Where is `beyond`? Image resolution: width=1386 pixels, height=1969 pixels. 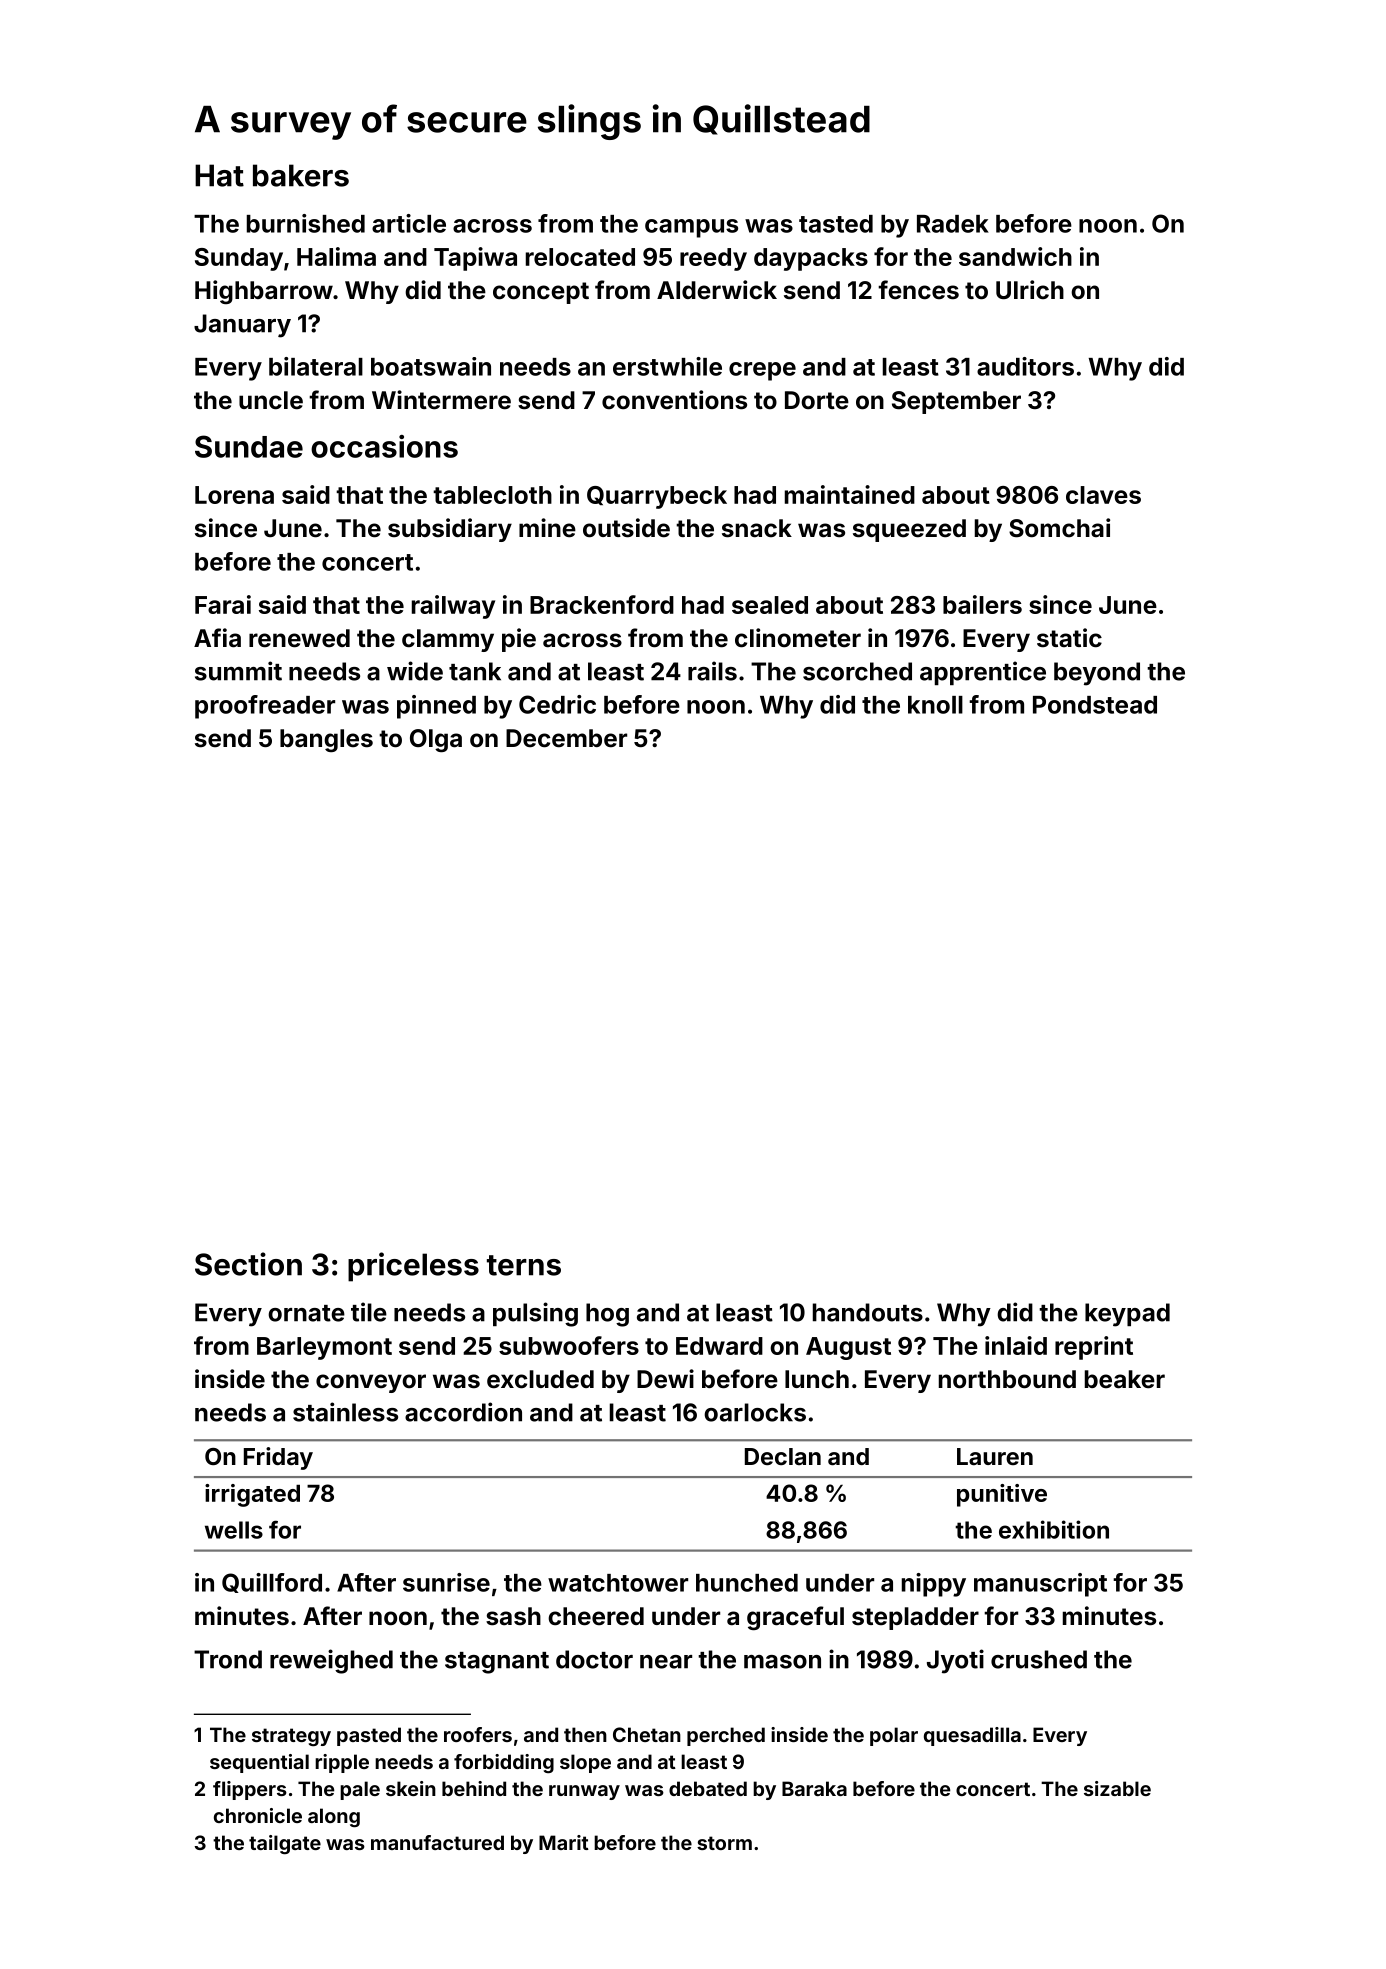
beyond is located at coordinates (1097, 674).
